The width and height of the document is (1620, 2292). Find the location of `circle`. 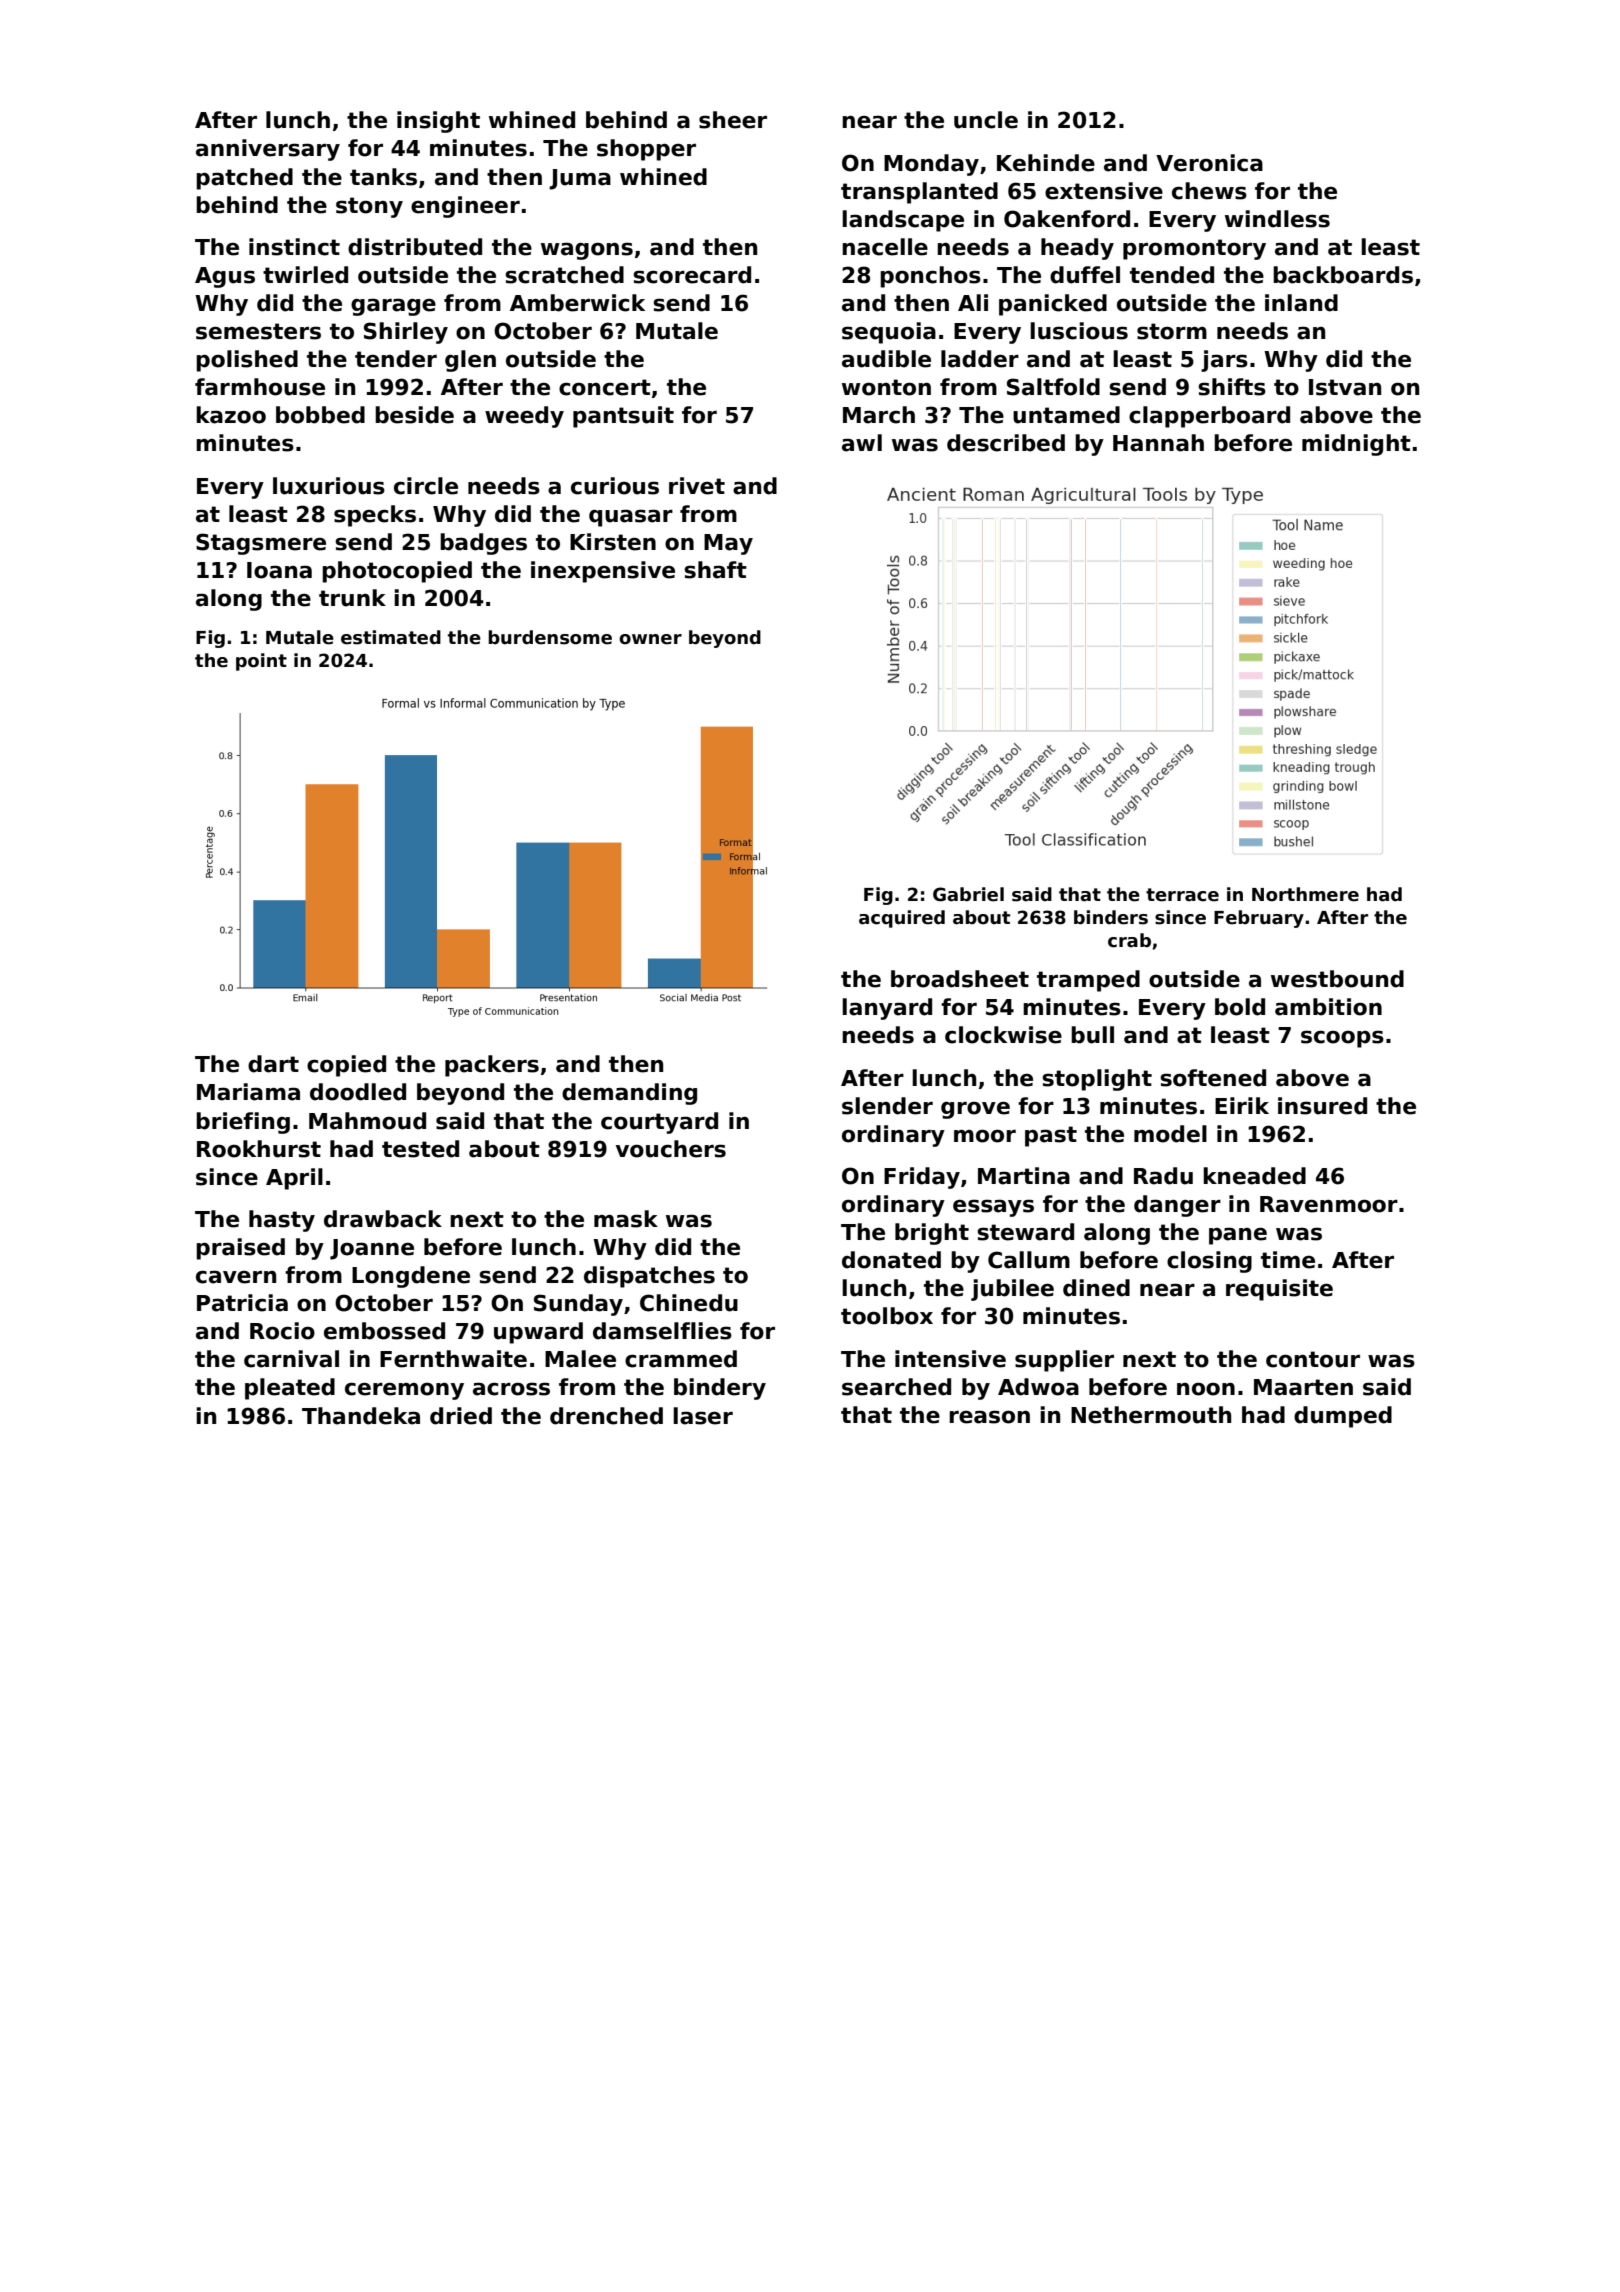

circle is located at coordinates (426, 486).
